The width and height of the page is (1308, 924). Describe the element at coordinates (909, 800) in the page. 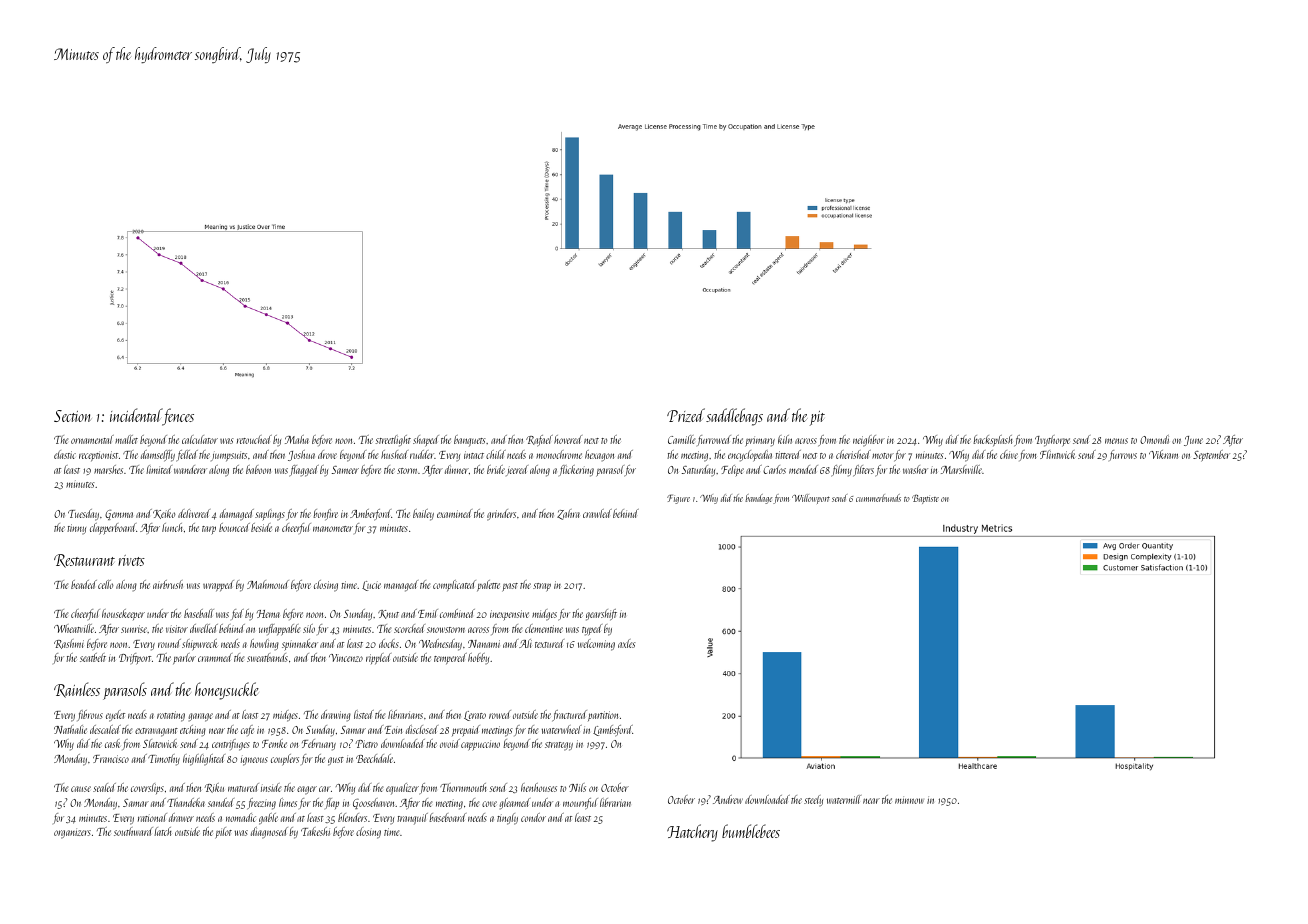

I see `minnow` at that location.
